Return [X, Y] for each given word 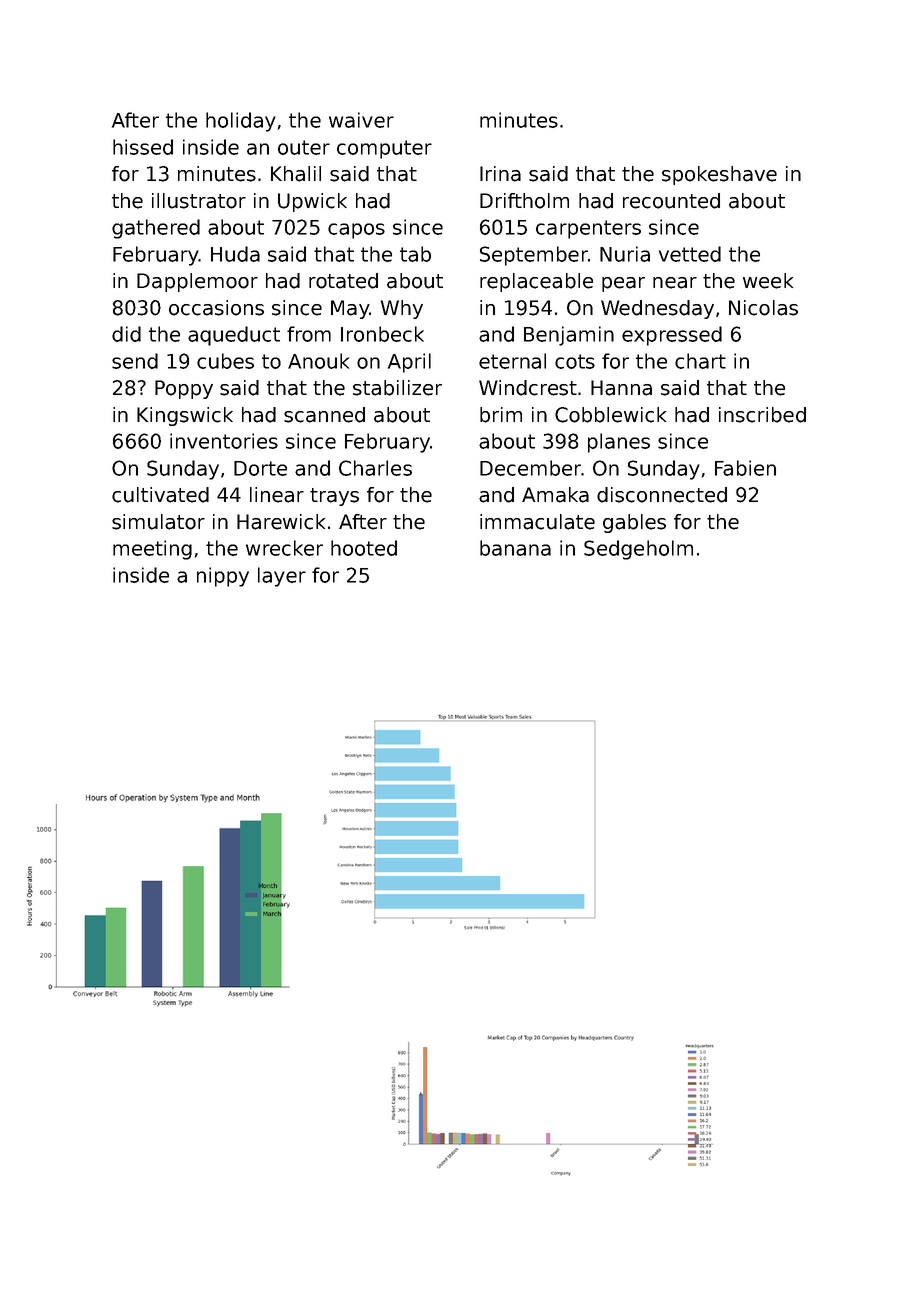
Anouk [318, 361]
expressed [672, 336]
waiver [361, 120]
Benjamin [569, 336]
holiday [241, 122]
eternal [512, 361]
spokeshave [719, 175]
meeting [152, 550]
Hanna [621, 388]
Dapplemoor [197, 282]
